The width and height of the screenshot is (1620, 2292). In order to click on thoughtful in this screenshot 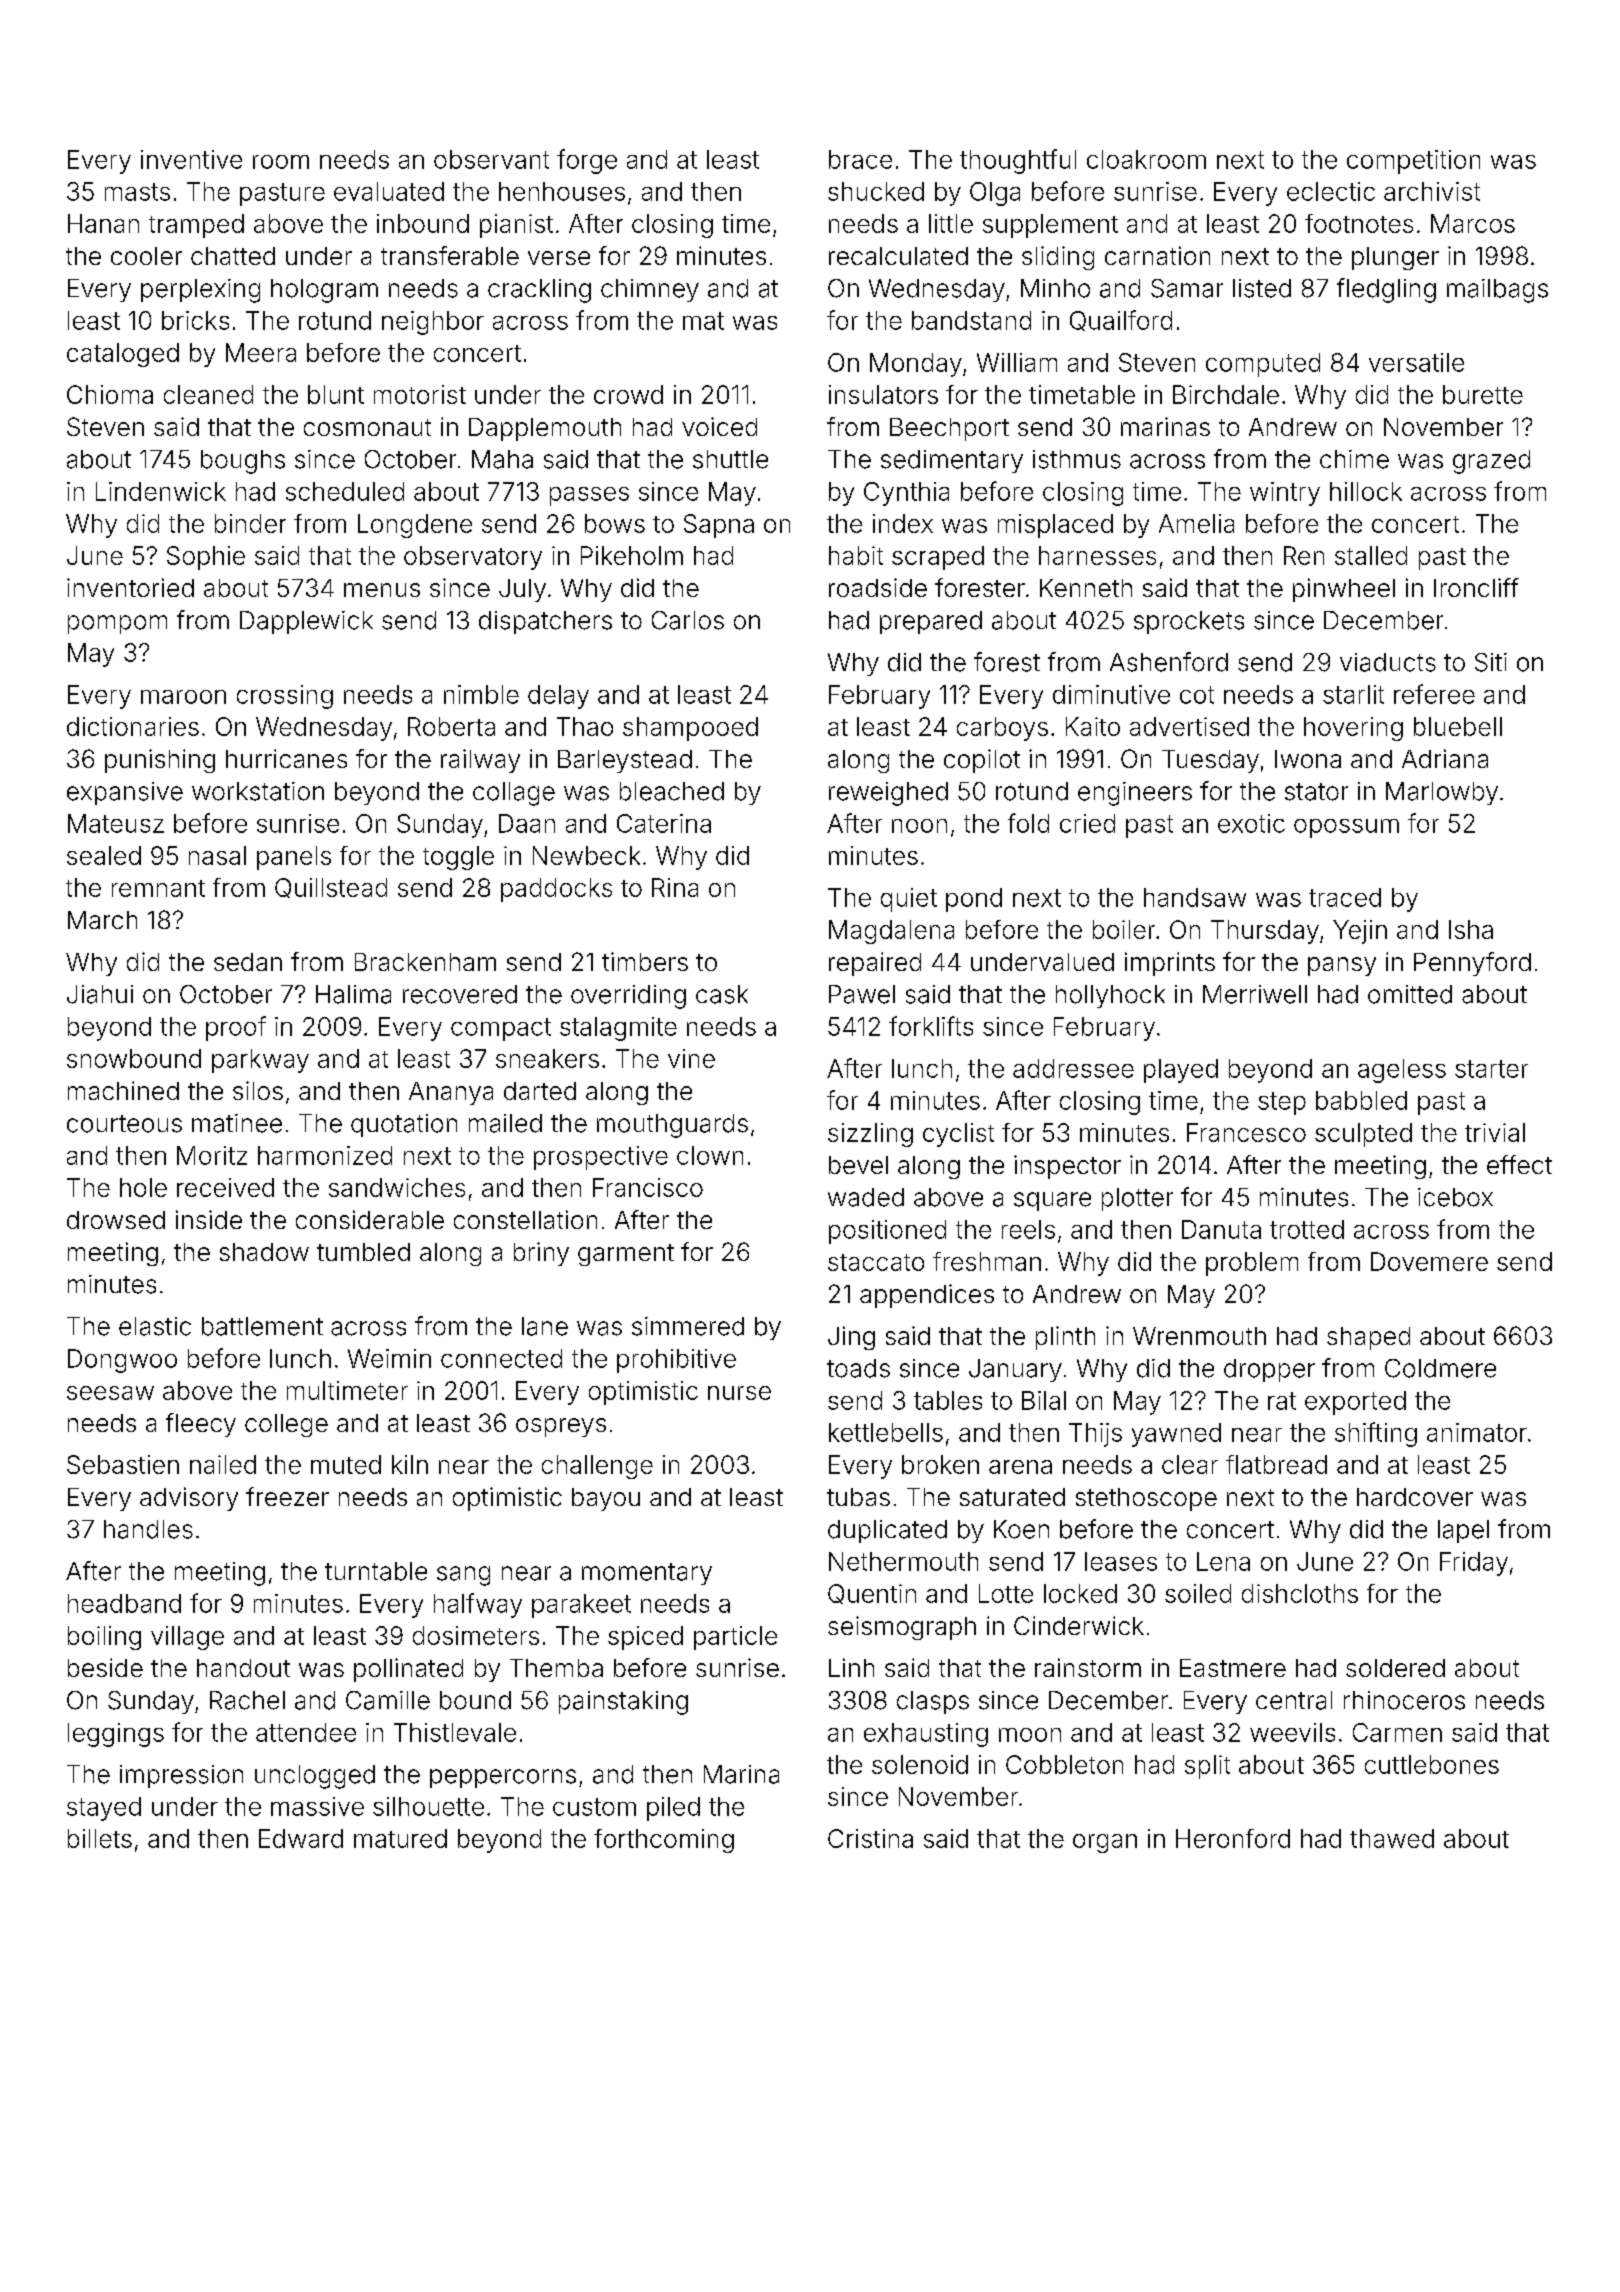, I will do `click(1018, 161)`.
